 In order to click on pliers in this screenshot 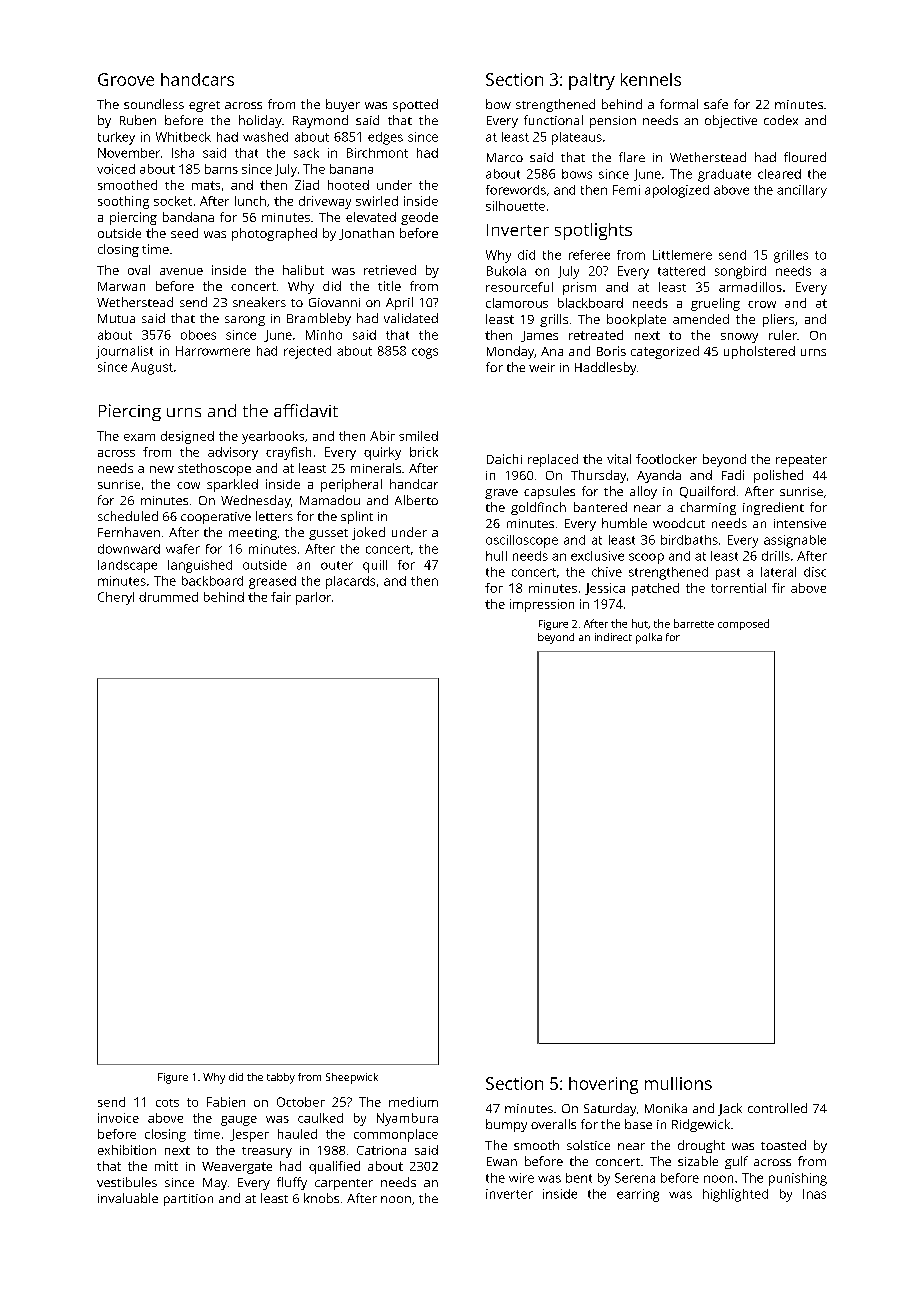, I will do `click(778, 320)`.
